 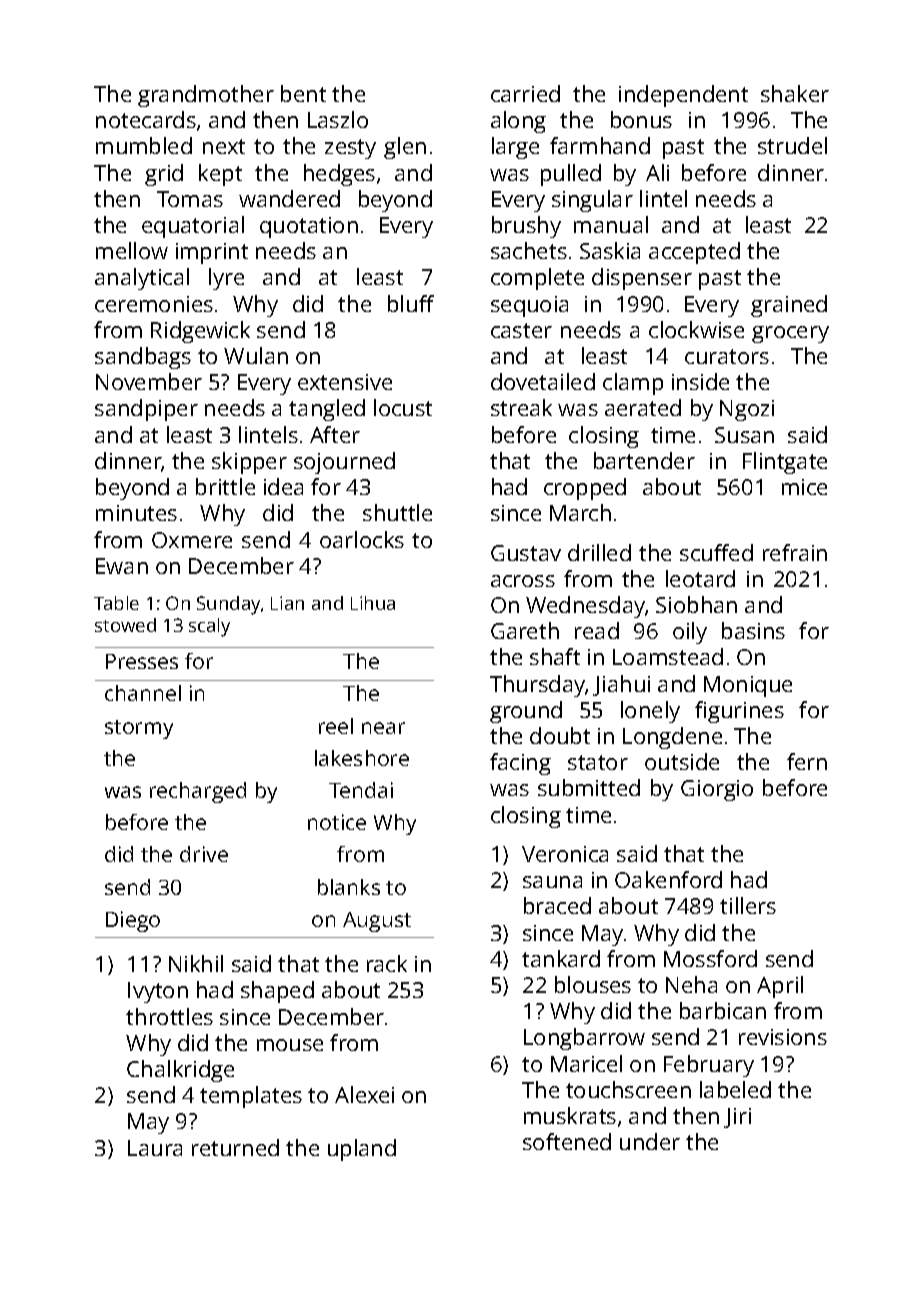 I want to click on grandmother, so click(x=206, y=96).
